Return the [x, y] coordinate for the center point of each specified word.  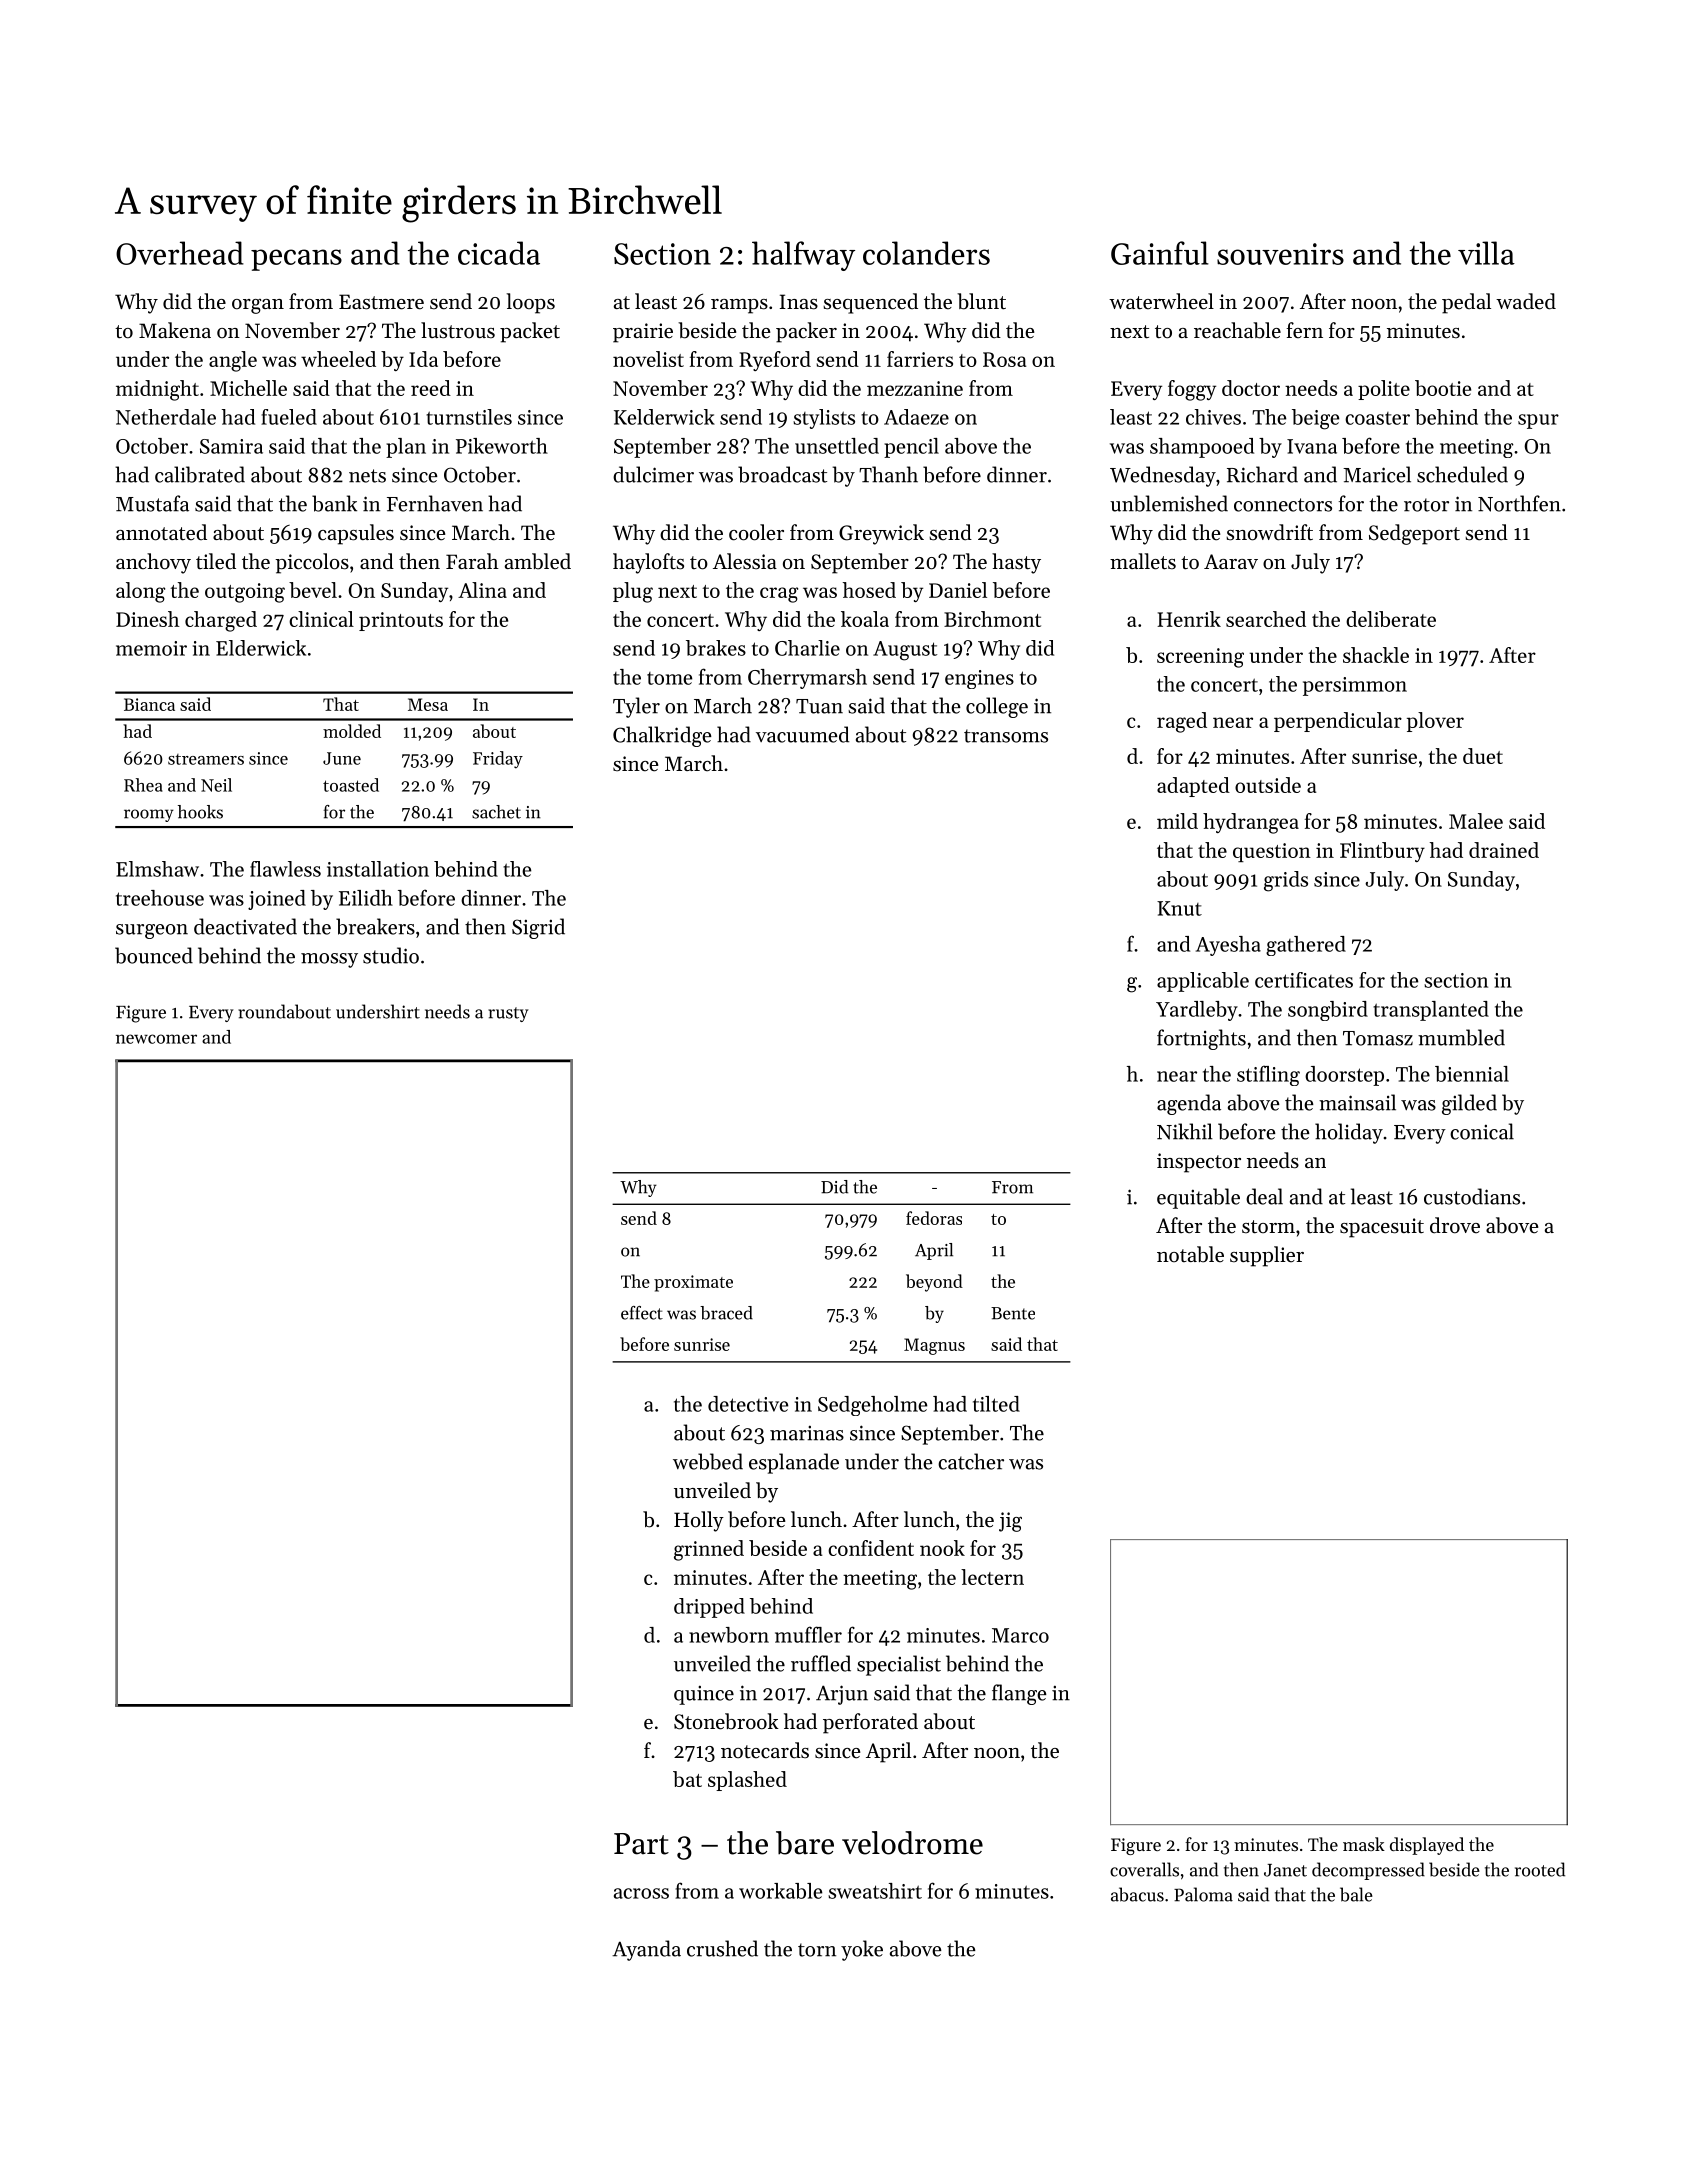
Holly [699, 1521]
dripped [709, 1608]
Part [641, 1844]
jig [1010, 1522]
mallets [1143, 561]
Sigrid [538, 928]
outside [1268, 785]
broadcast [782, 474]
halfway [803, 256]
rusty [508, 1014]
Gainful [1160, 253]
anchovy [153, 563]
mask [1364, 1844]
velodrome [912, 1843]
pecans [296, 260]
